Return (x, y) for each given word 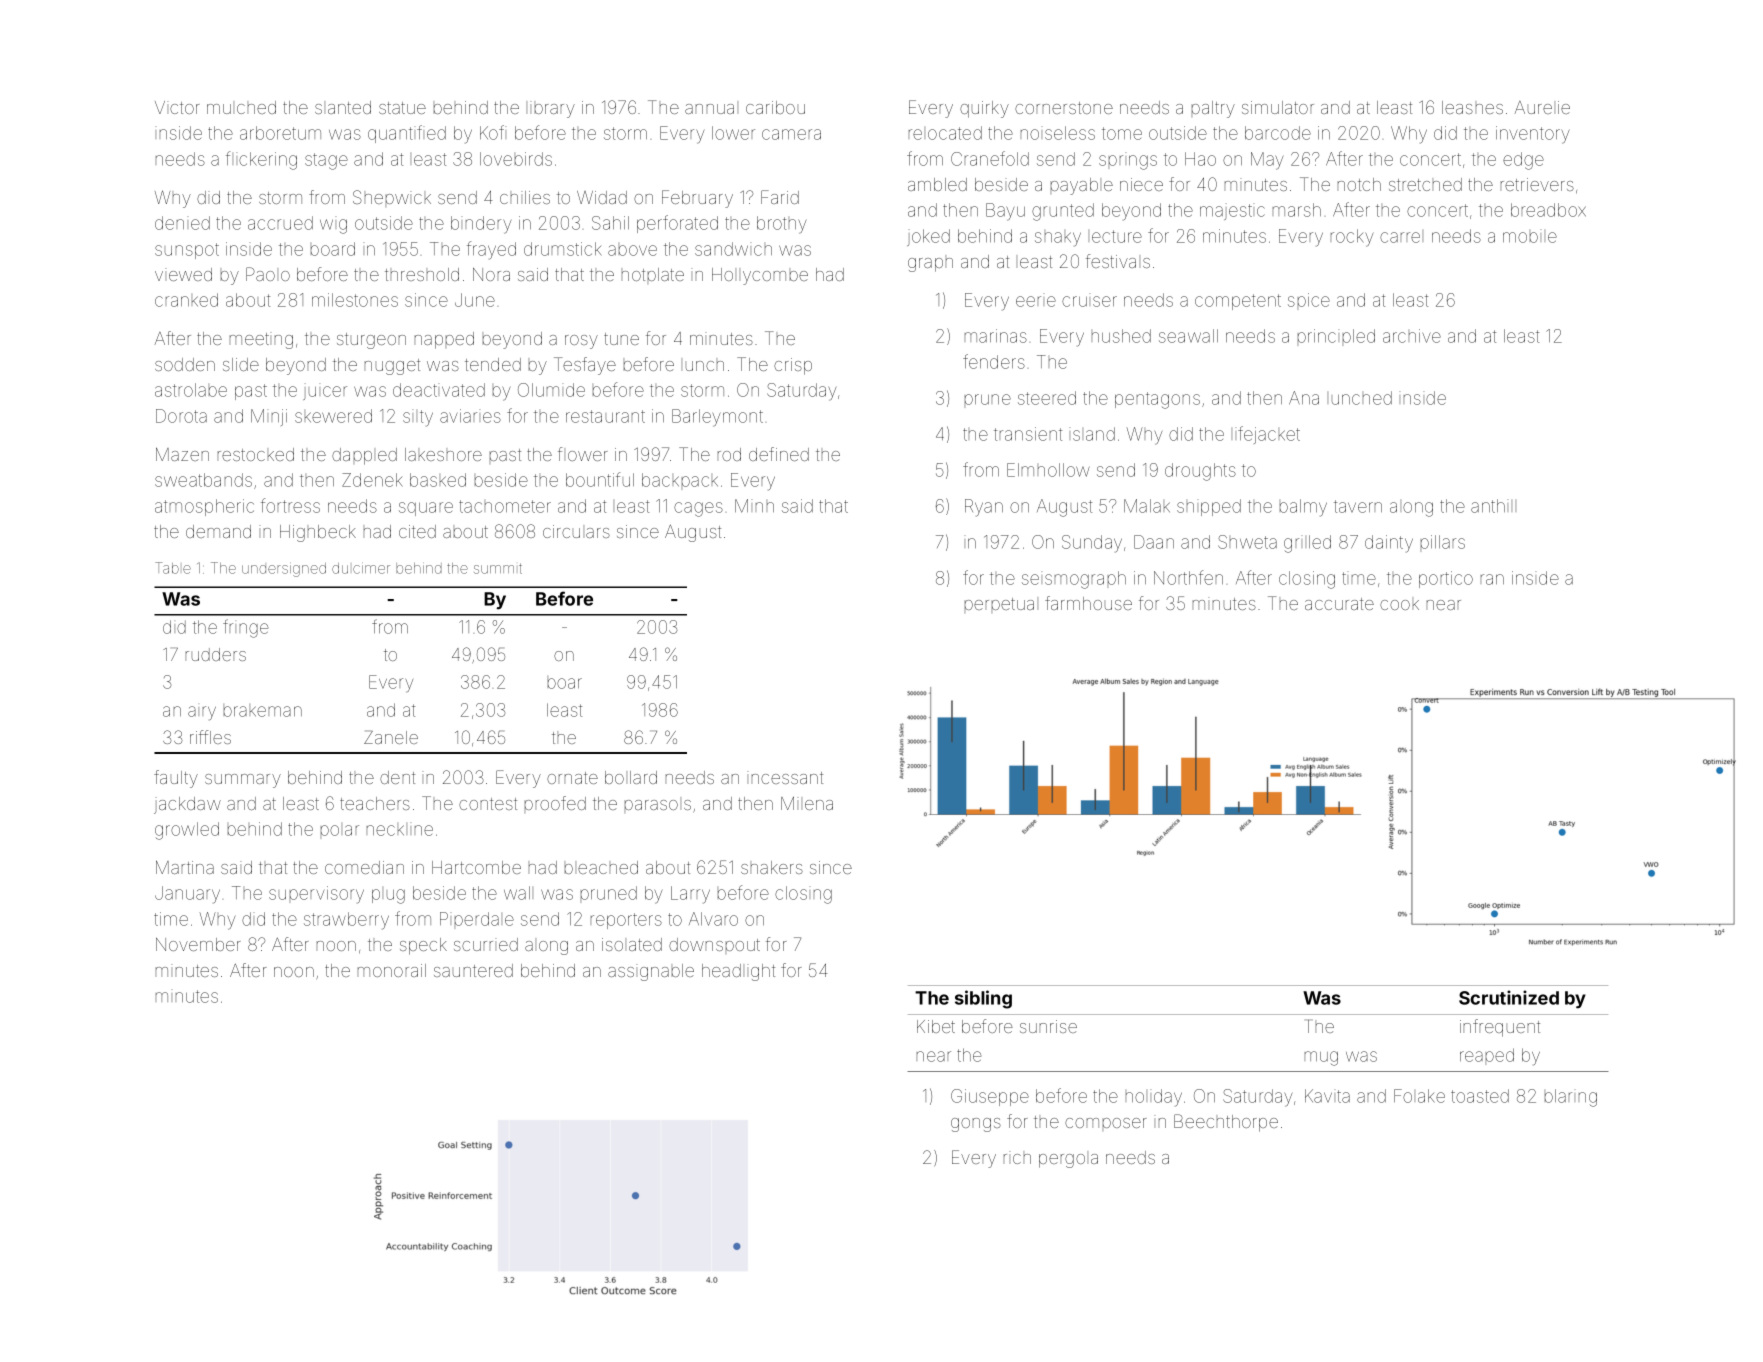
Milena (807, 803)
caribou (775, 107)
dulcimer (361, 568)
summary (243, 781)
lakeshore (443, 454)
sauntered (473, 970)
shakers (772, 867)
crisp (793, 366)
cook (1399, 605)
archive (1412, 336)
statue (402, 108)
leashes (1472, 107)
